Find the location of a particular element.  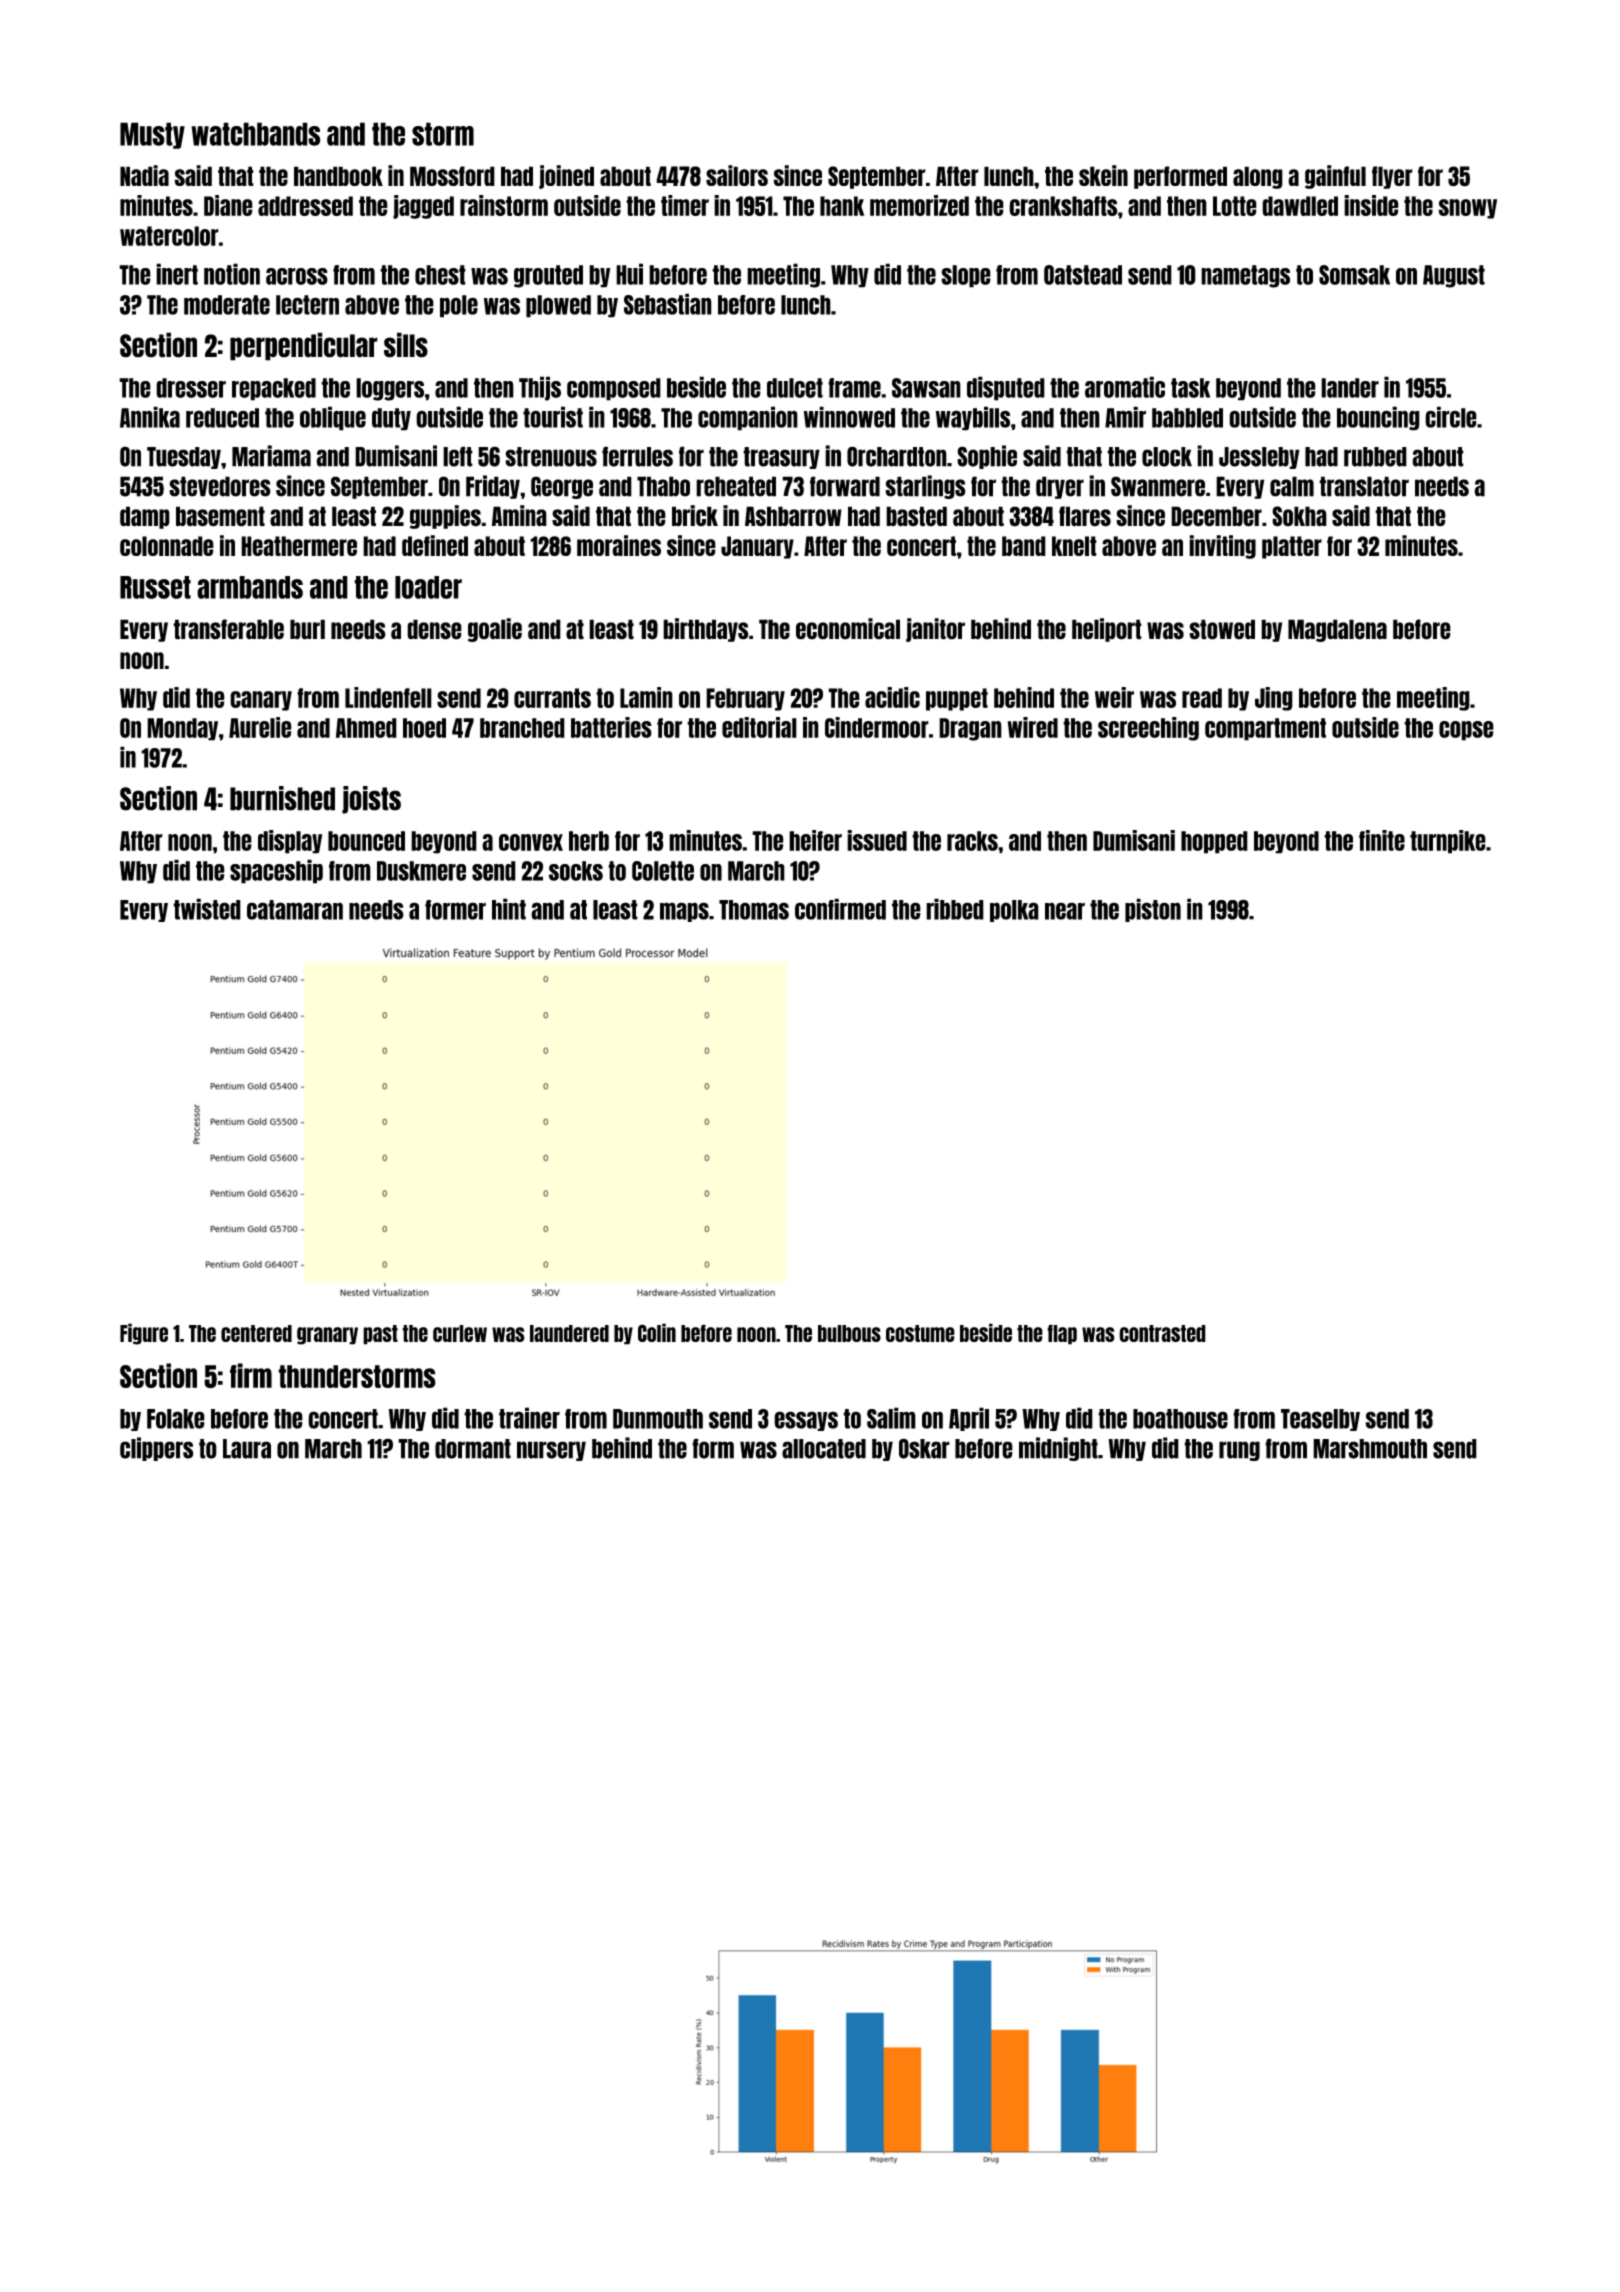

hint is located at coordinates (509, 909).
